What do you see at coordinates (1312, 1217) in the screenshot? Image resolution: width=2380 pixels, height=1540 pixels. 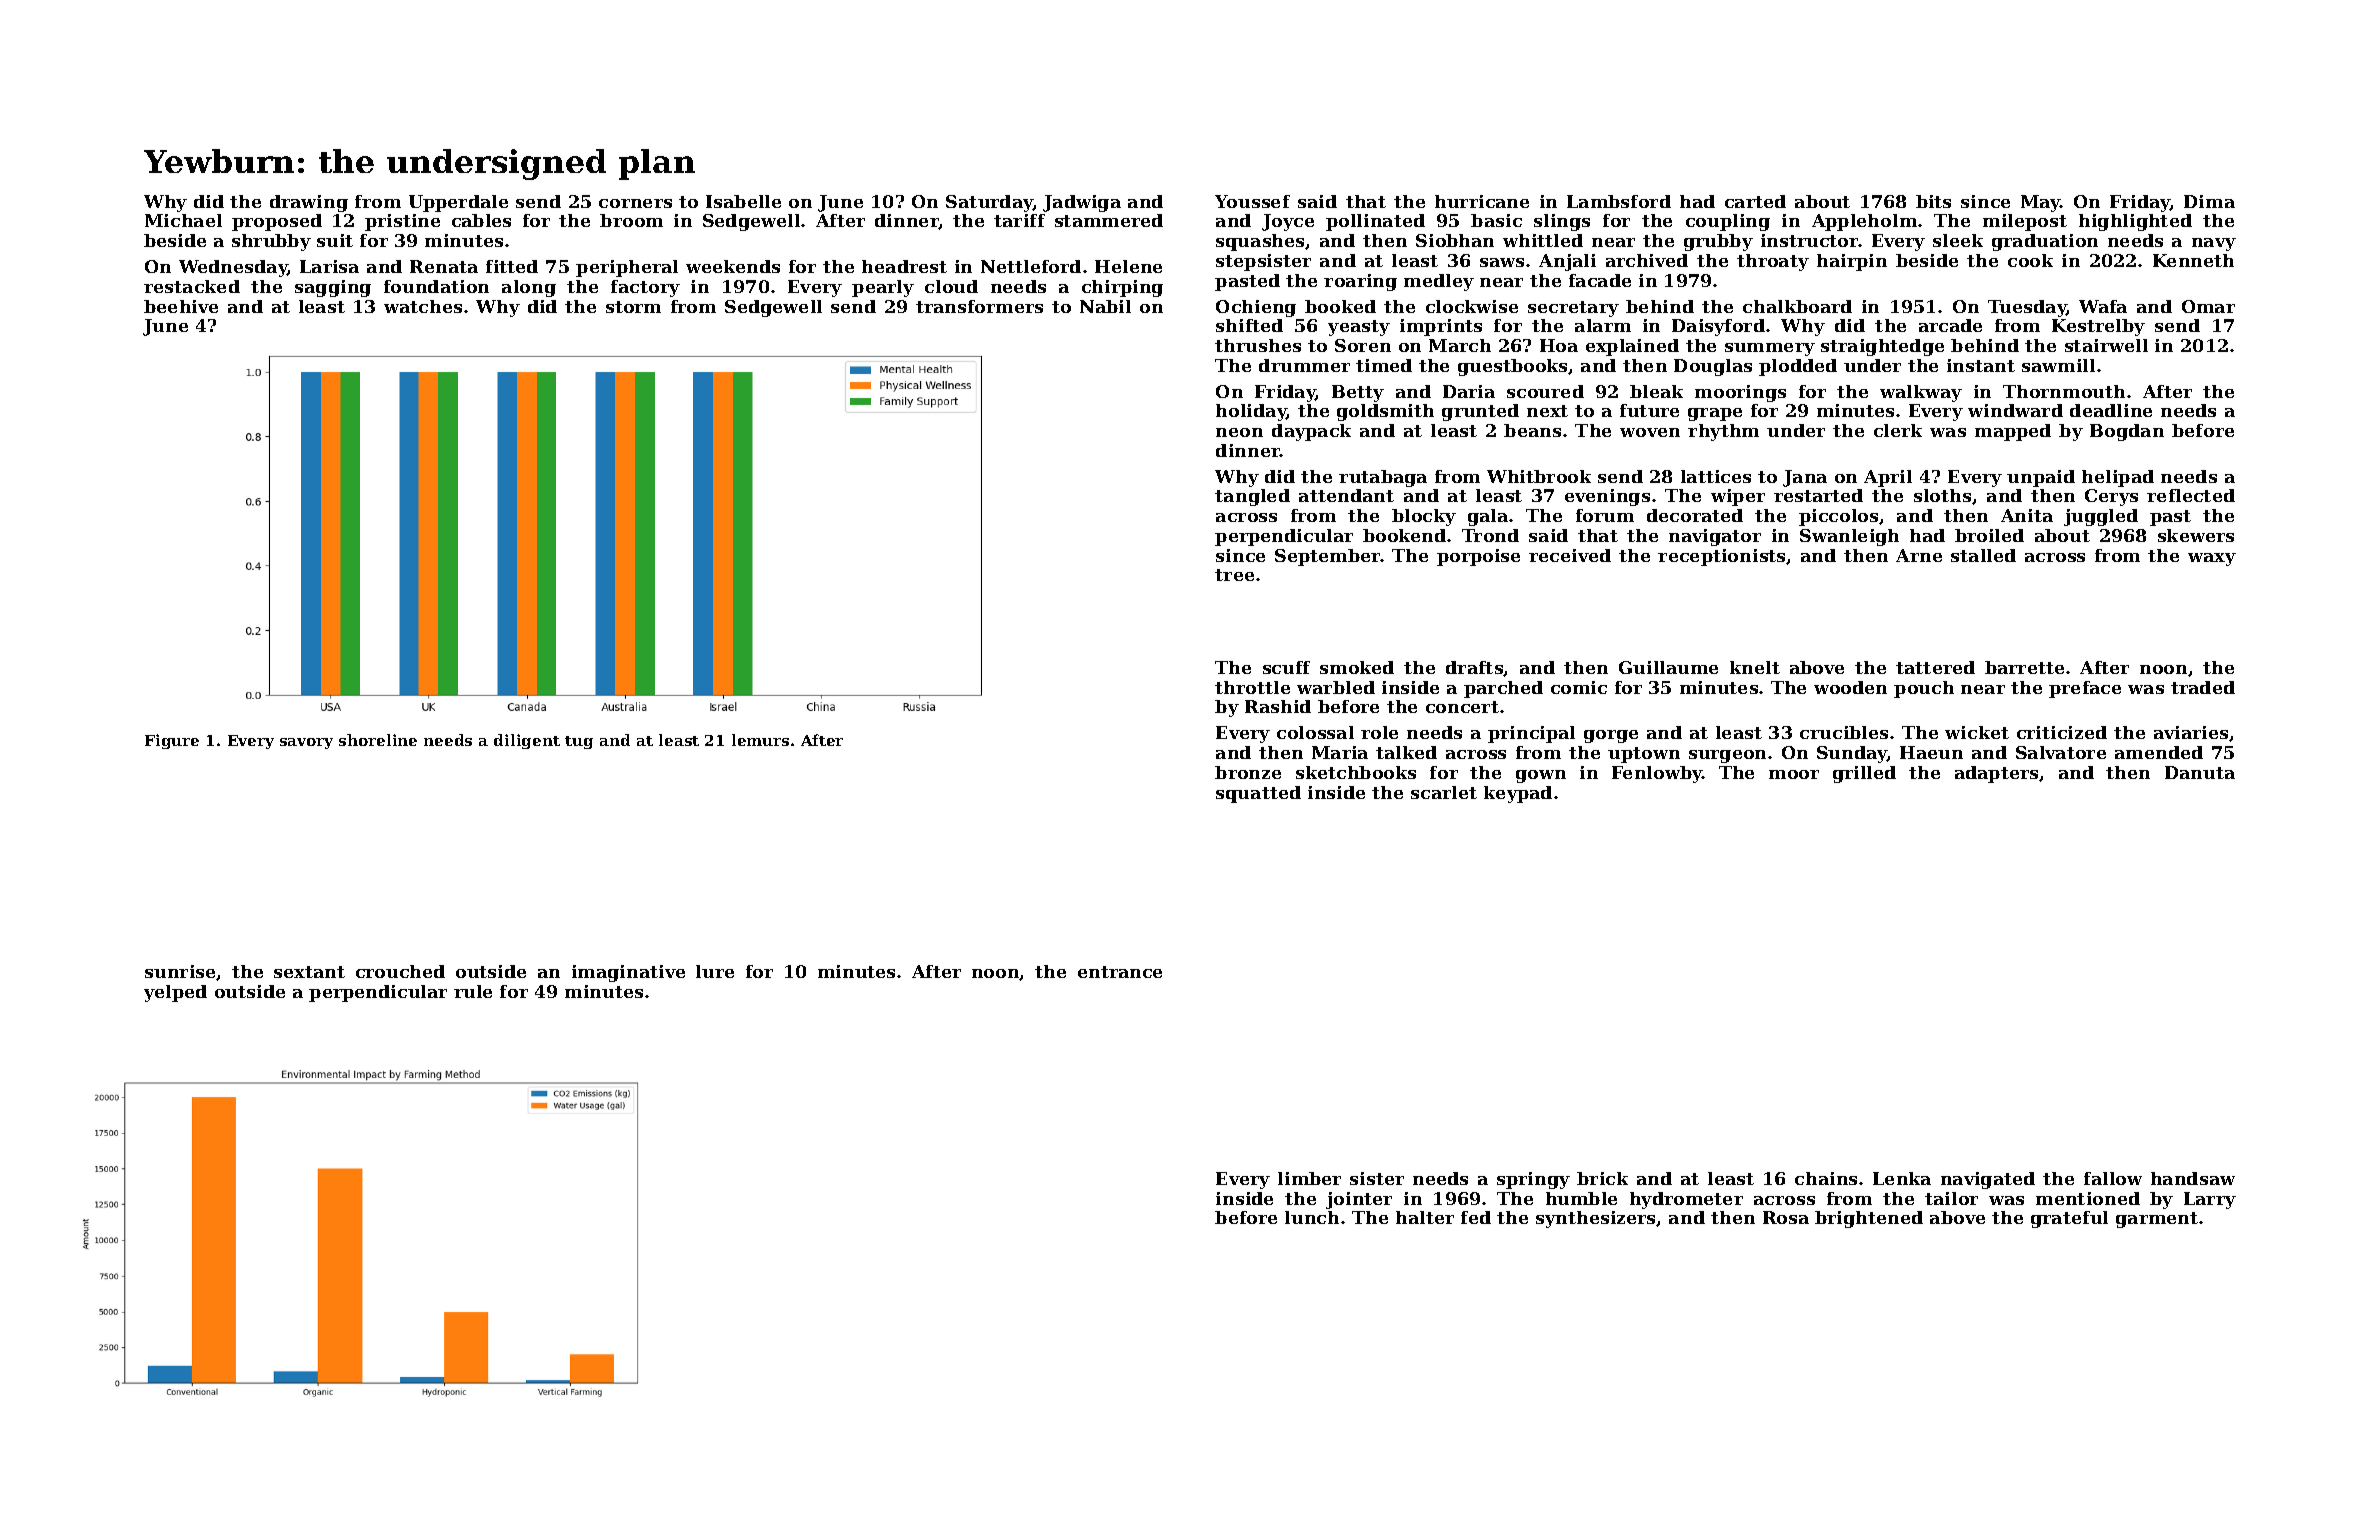 I see `lunch` at bounding box center [1312, 1217].
